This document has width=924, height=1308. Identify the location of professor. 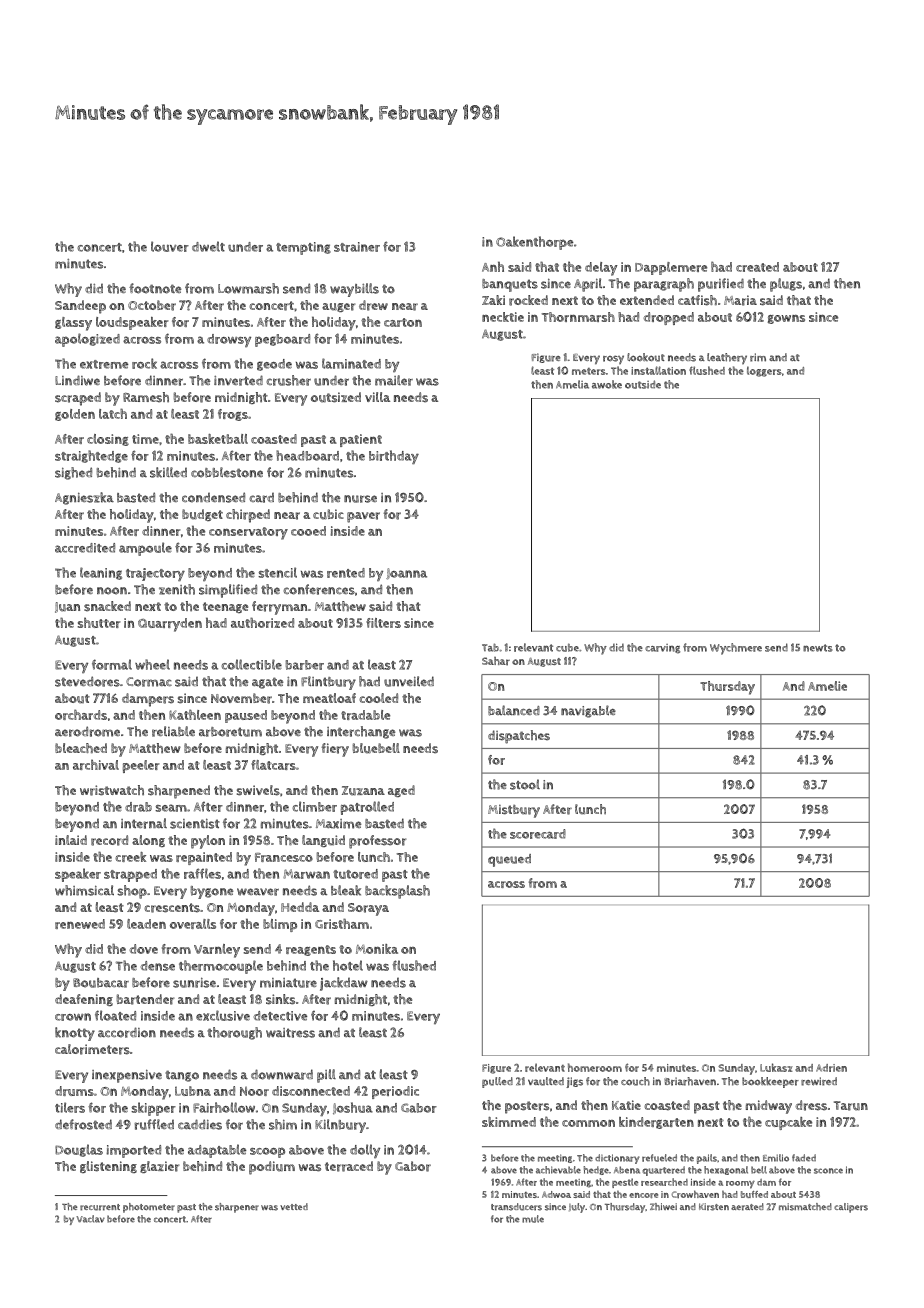
(377, 842).
